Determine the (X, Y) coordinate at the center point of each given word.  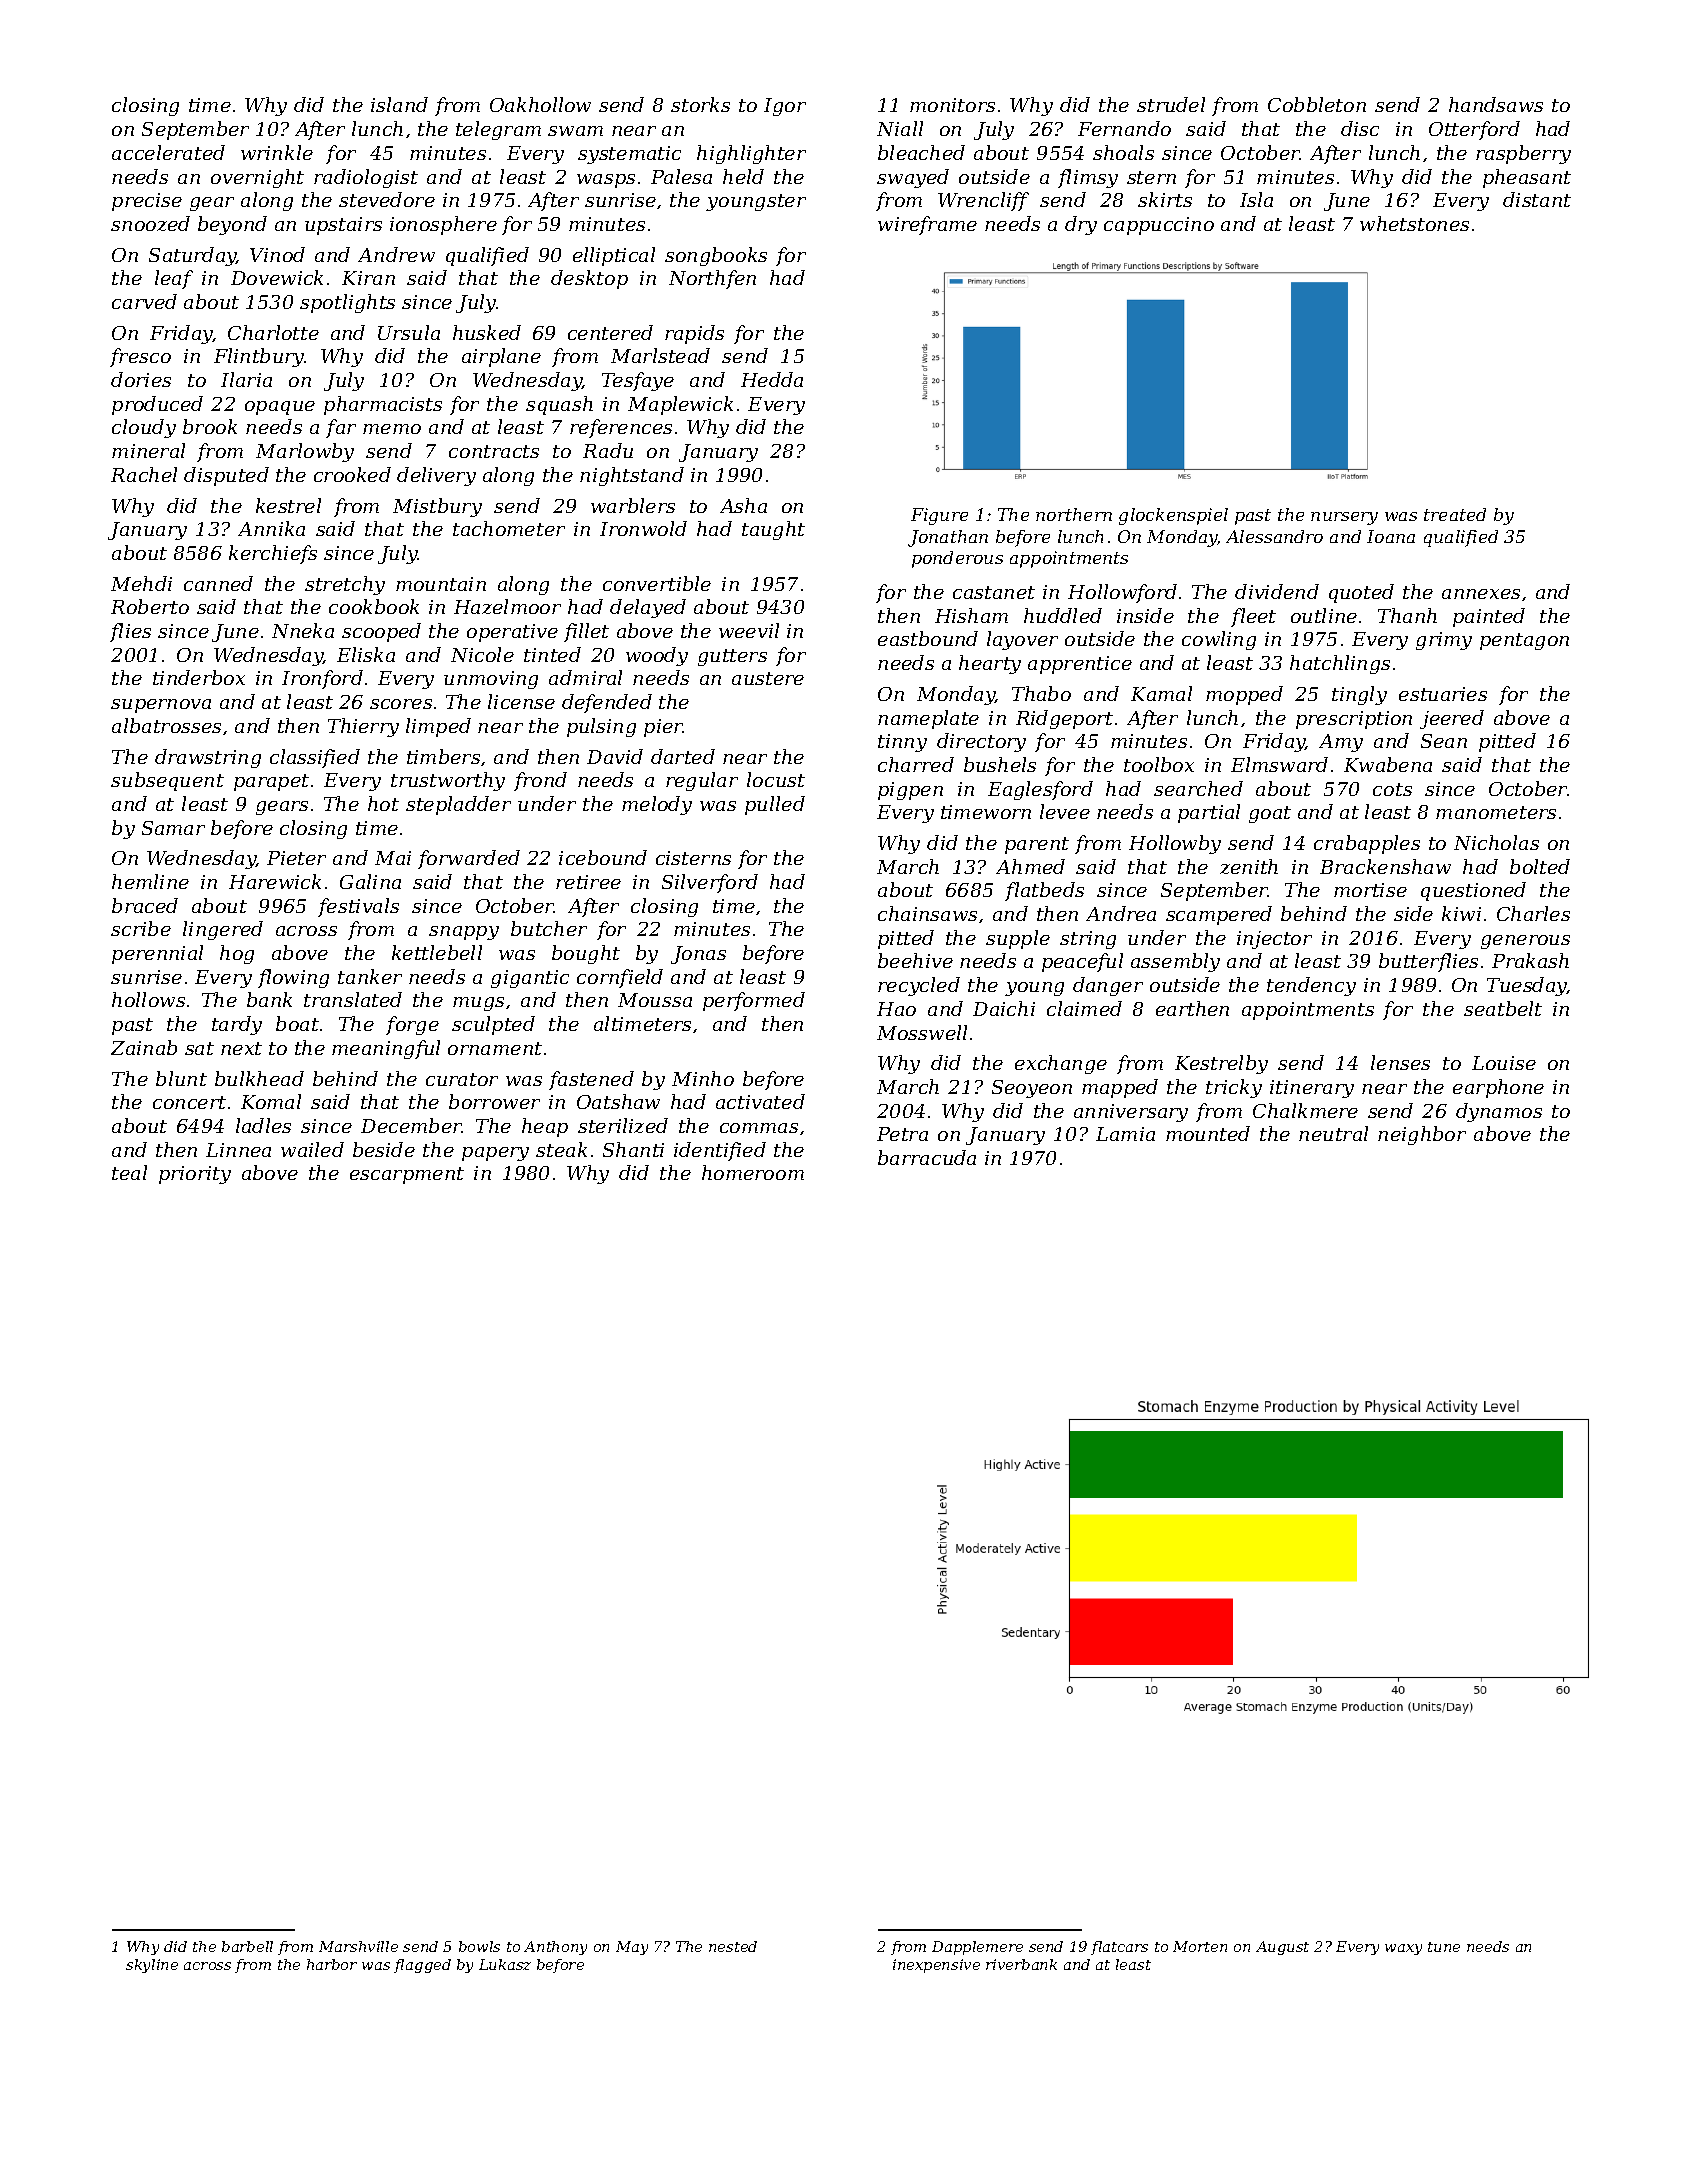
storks (700, 104)
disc (1360, 128)
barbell (247, 1946)
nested (733, 1946)
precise (147, 202)
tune (1444, 1947)
